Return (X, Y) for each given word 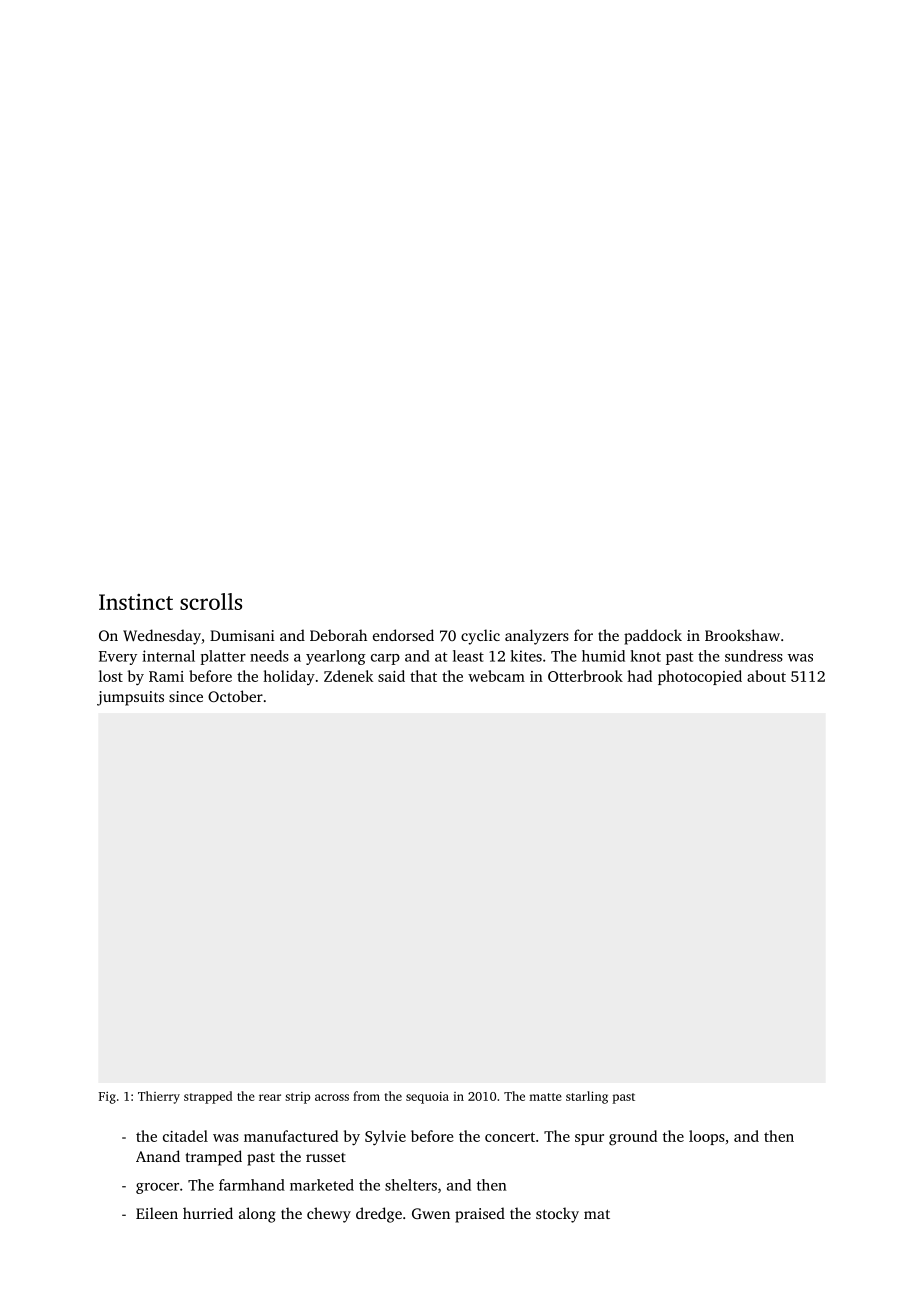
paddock (653, 637)
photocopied (700, 677)
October (235, 696)
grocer (157, 1188)
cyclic (480, 637)
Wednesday (162, 637)
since (186, 696)
